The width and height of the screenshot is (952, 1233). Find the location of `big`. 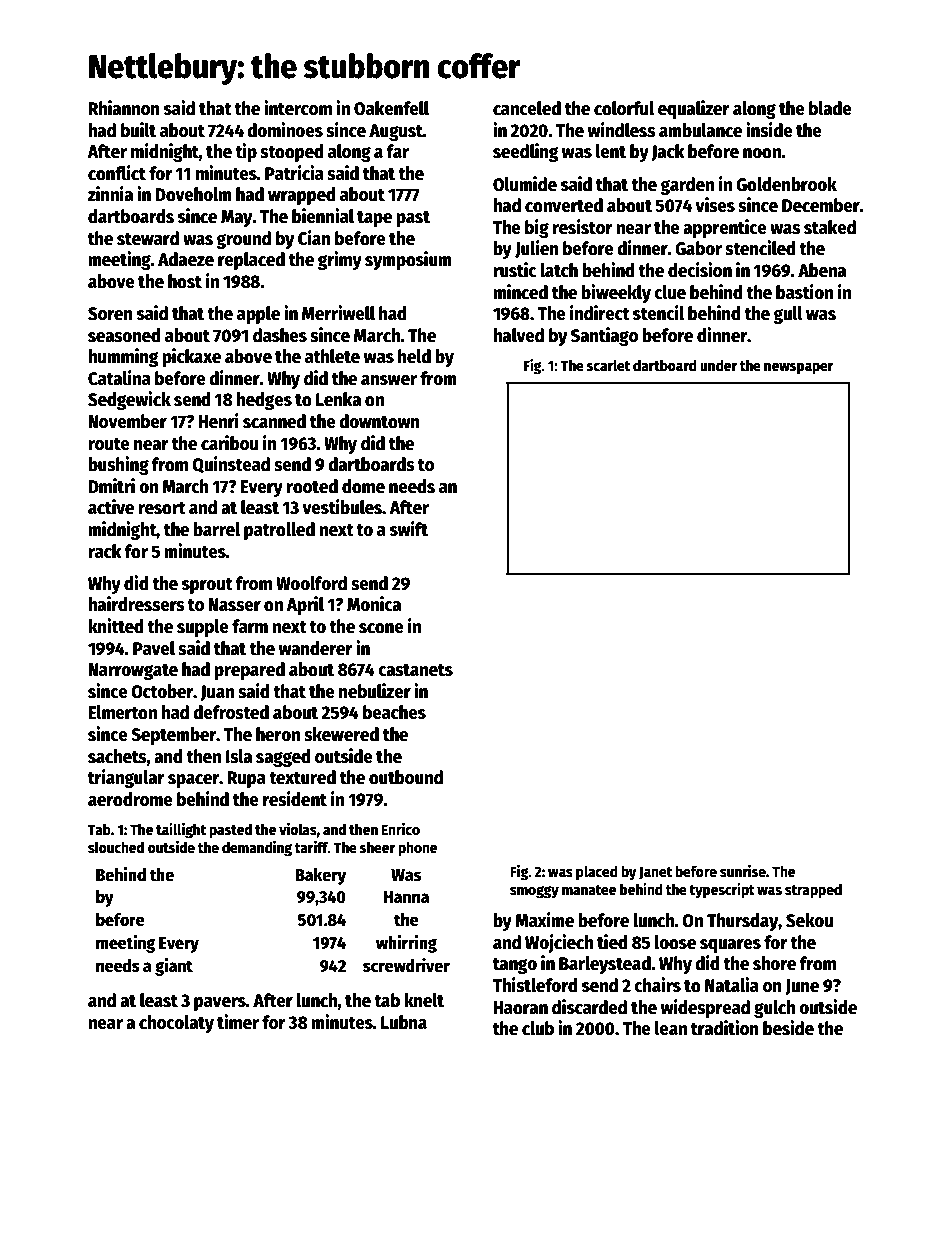

big is located at coordinates (537, 228).
